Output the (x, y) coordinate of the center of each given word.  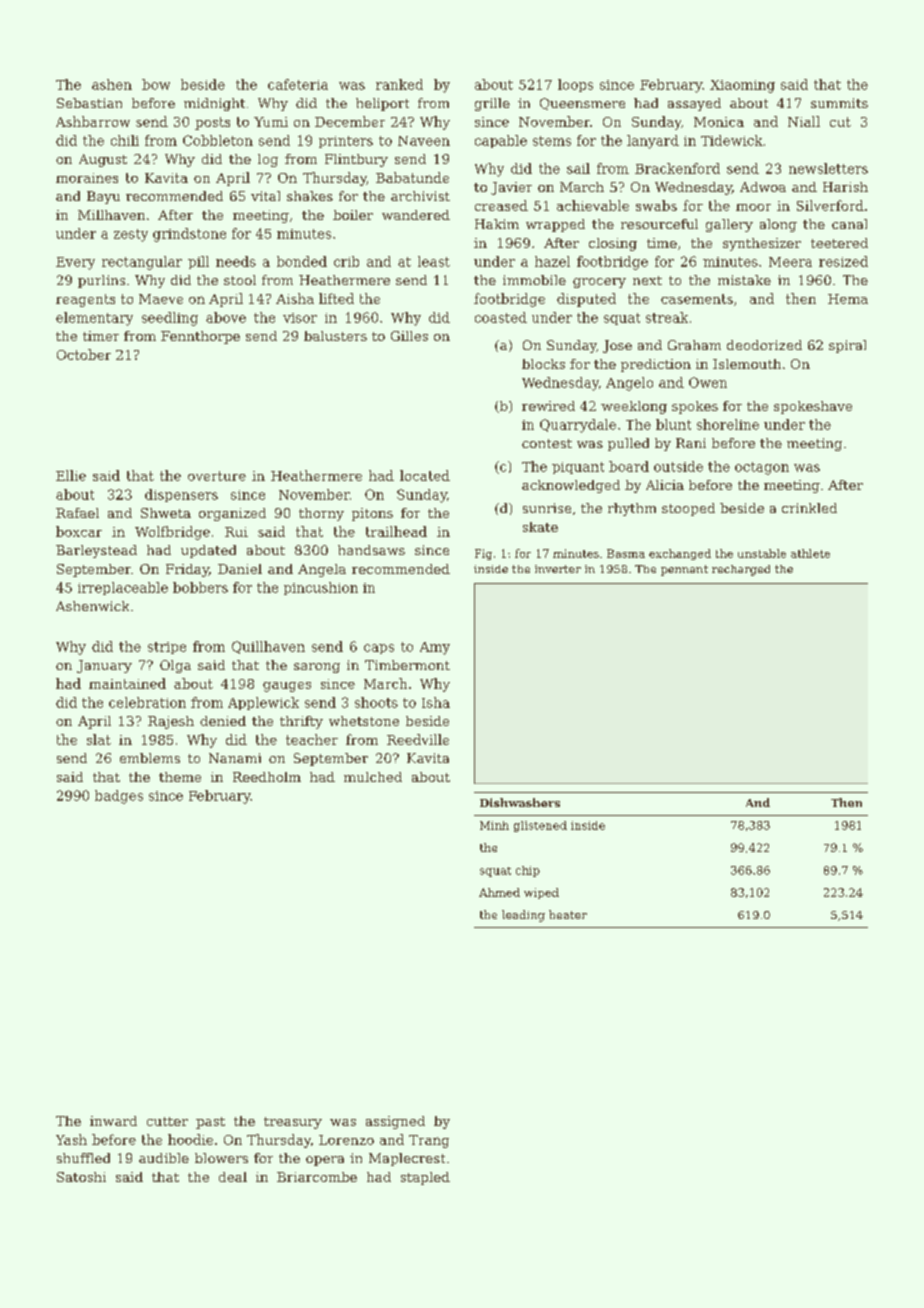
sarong (317, 668)
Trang (429, 1141)
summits (839, 103)
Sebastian (89, 103)
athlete (810, 553)
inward (113, 1121)
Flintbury (356, 160)
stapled (425, 1178)
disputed (586, 300)
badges (119, 797)
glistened (540, 826)
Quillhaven (268, 647)
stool (240, 280)
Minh (494, 825)
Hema (848, 299)
